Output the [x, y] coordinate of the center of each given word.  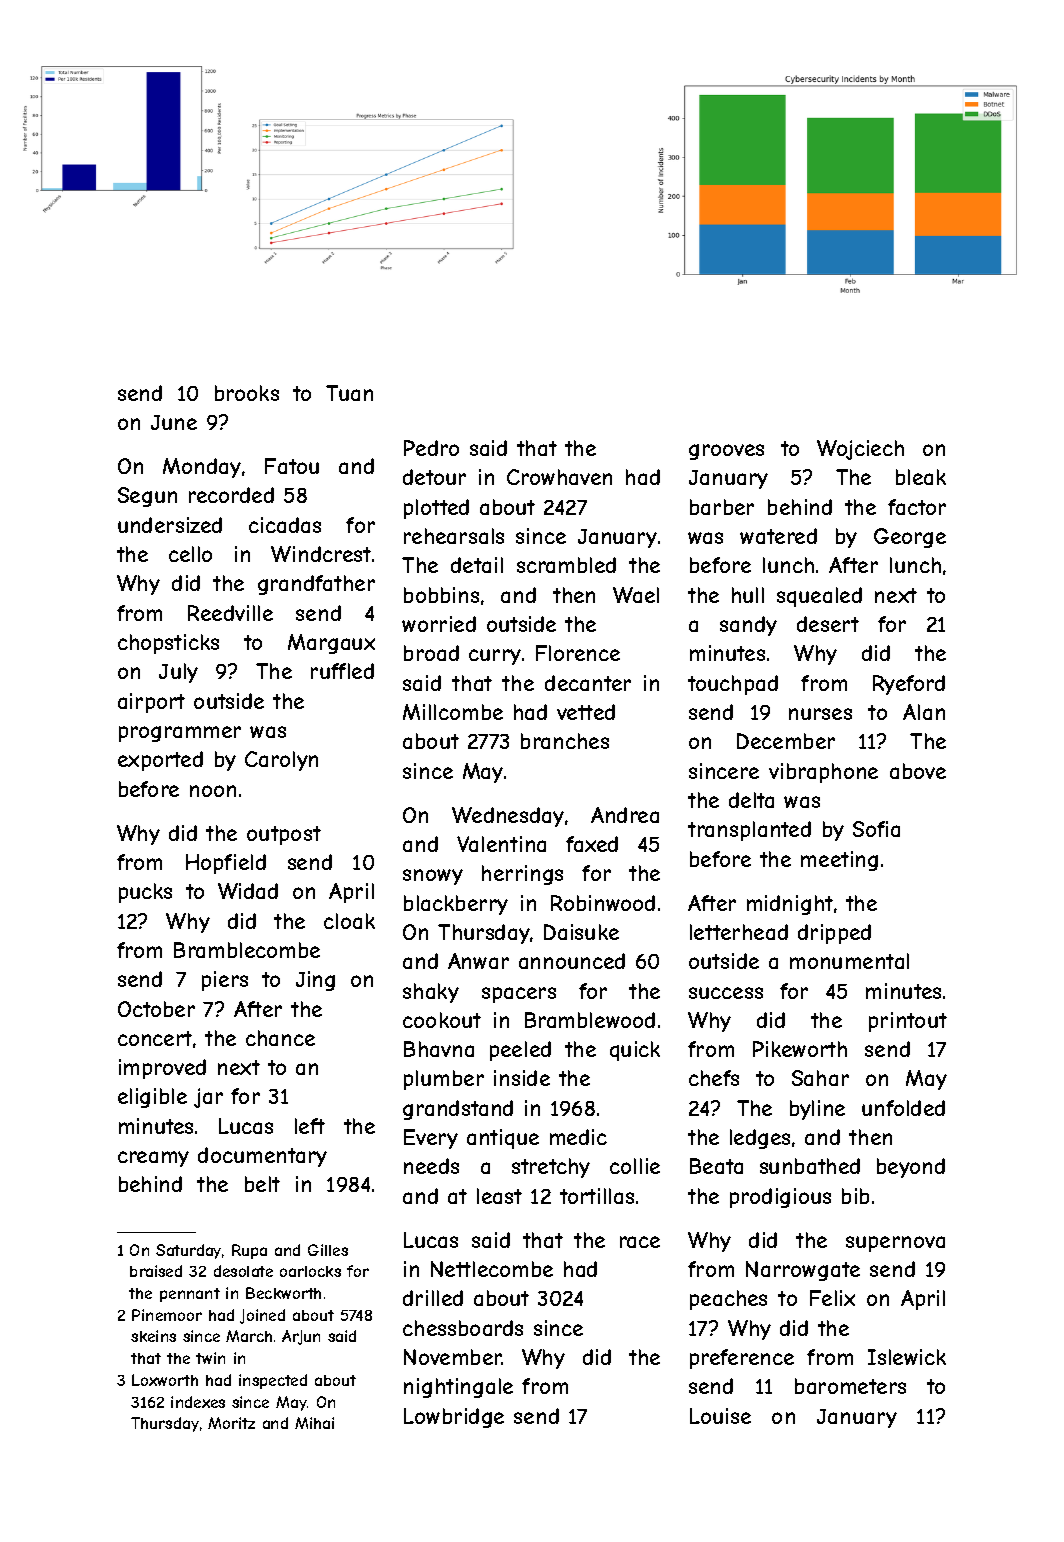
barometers [850, 1386]
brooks [247, 393]
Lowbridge [454, 1418]
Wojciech [860, 450]
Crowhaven [559, 477]
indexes [198, 1402]
